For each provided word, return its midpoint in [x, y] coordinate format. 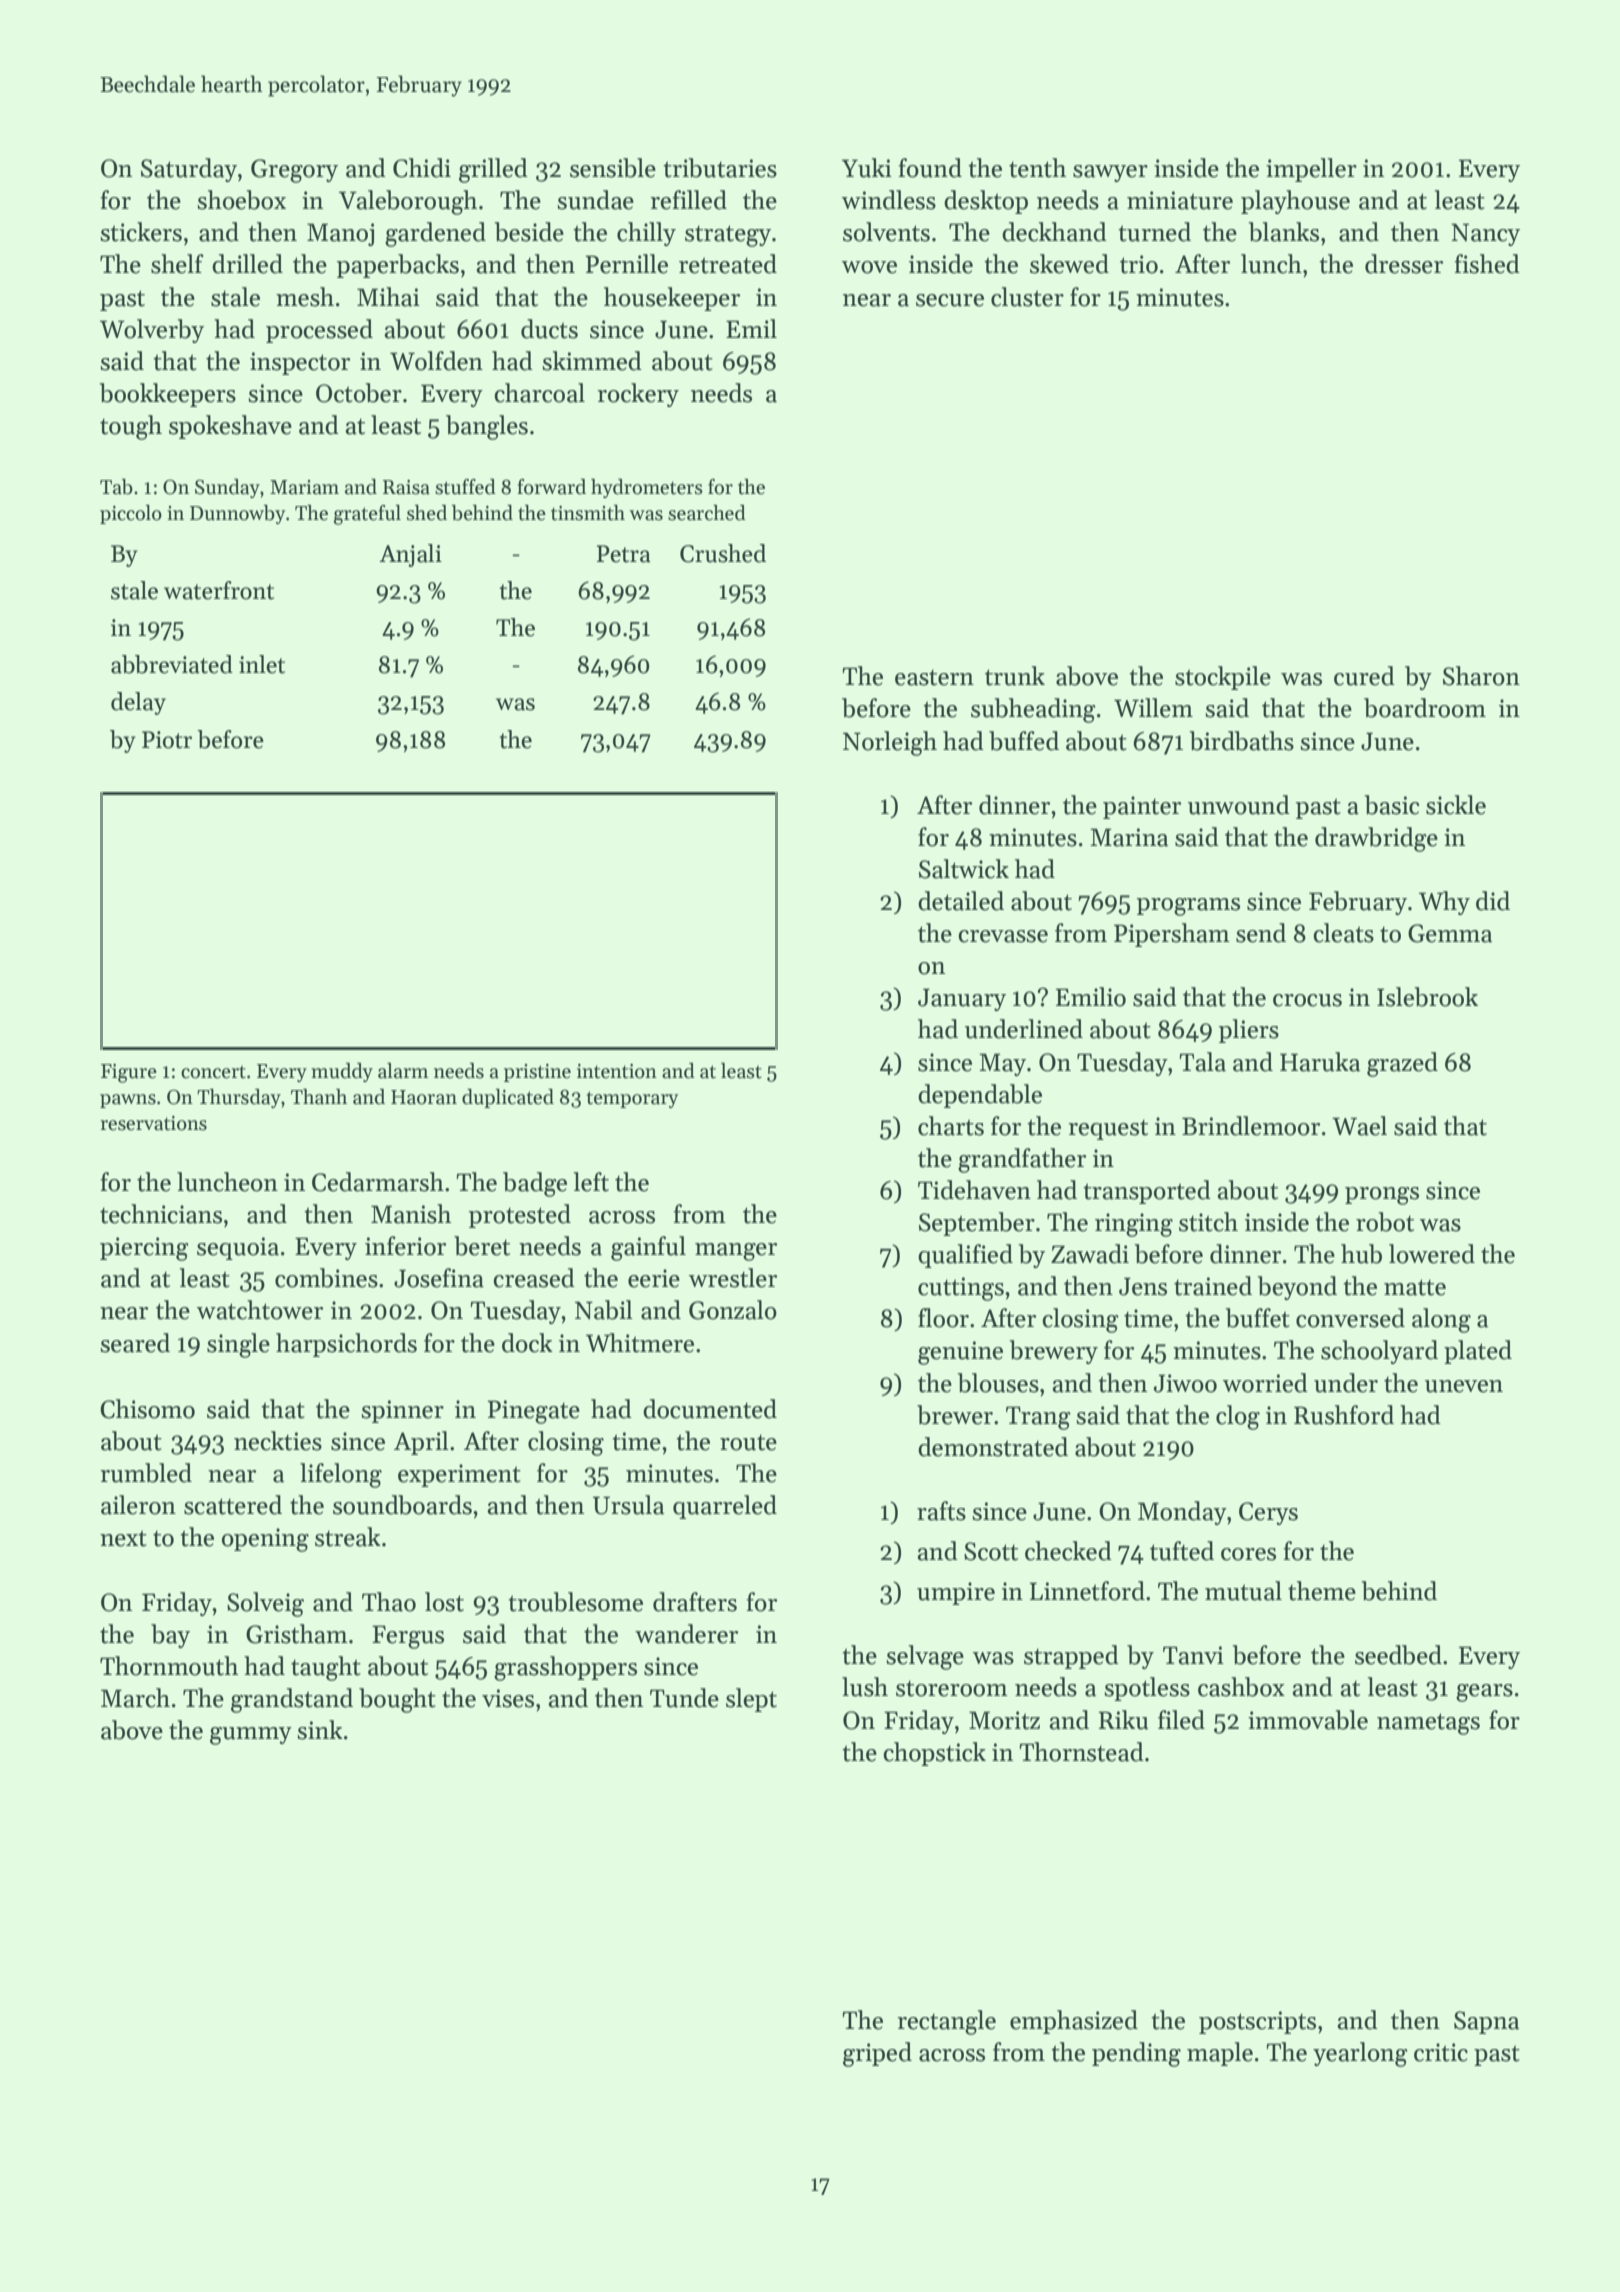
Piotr [167, 740]
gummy [251, 1736]
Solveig [265, 1604]
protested [520, 1216]
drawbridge [1376, 839]
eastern [934, 677]
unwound [1239, 805]
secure [950, 300]
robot [1385, 1222]
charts [951, 1126]
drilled [247, 264]
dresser [1404, 264]
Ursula [628, 1505]
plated [1478, 1352]
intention [617, 1071]
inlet [262, 664]
